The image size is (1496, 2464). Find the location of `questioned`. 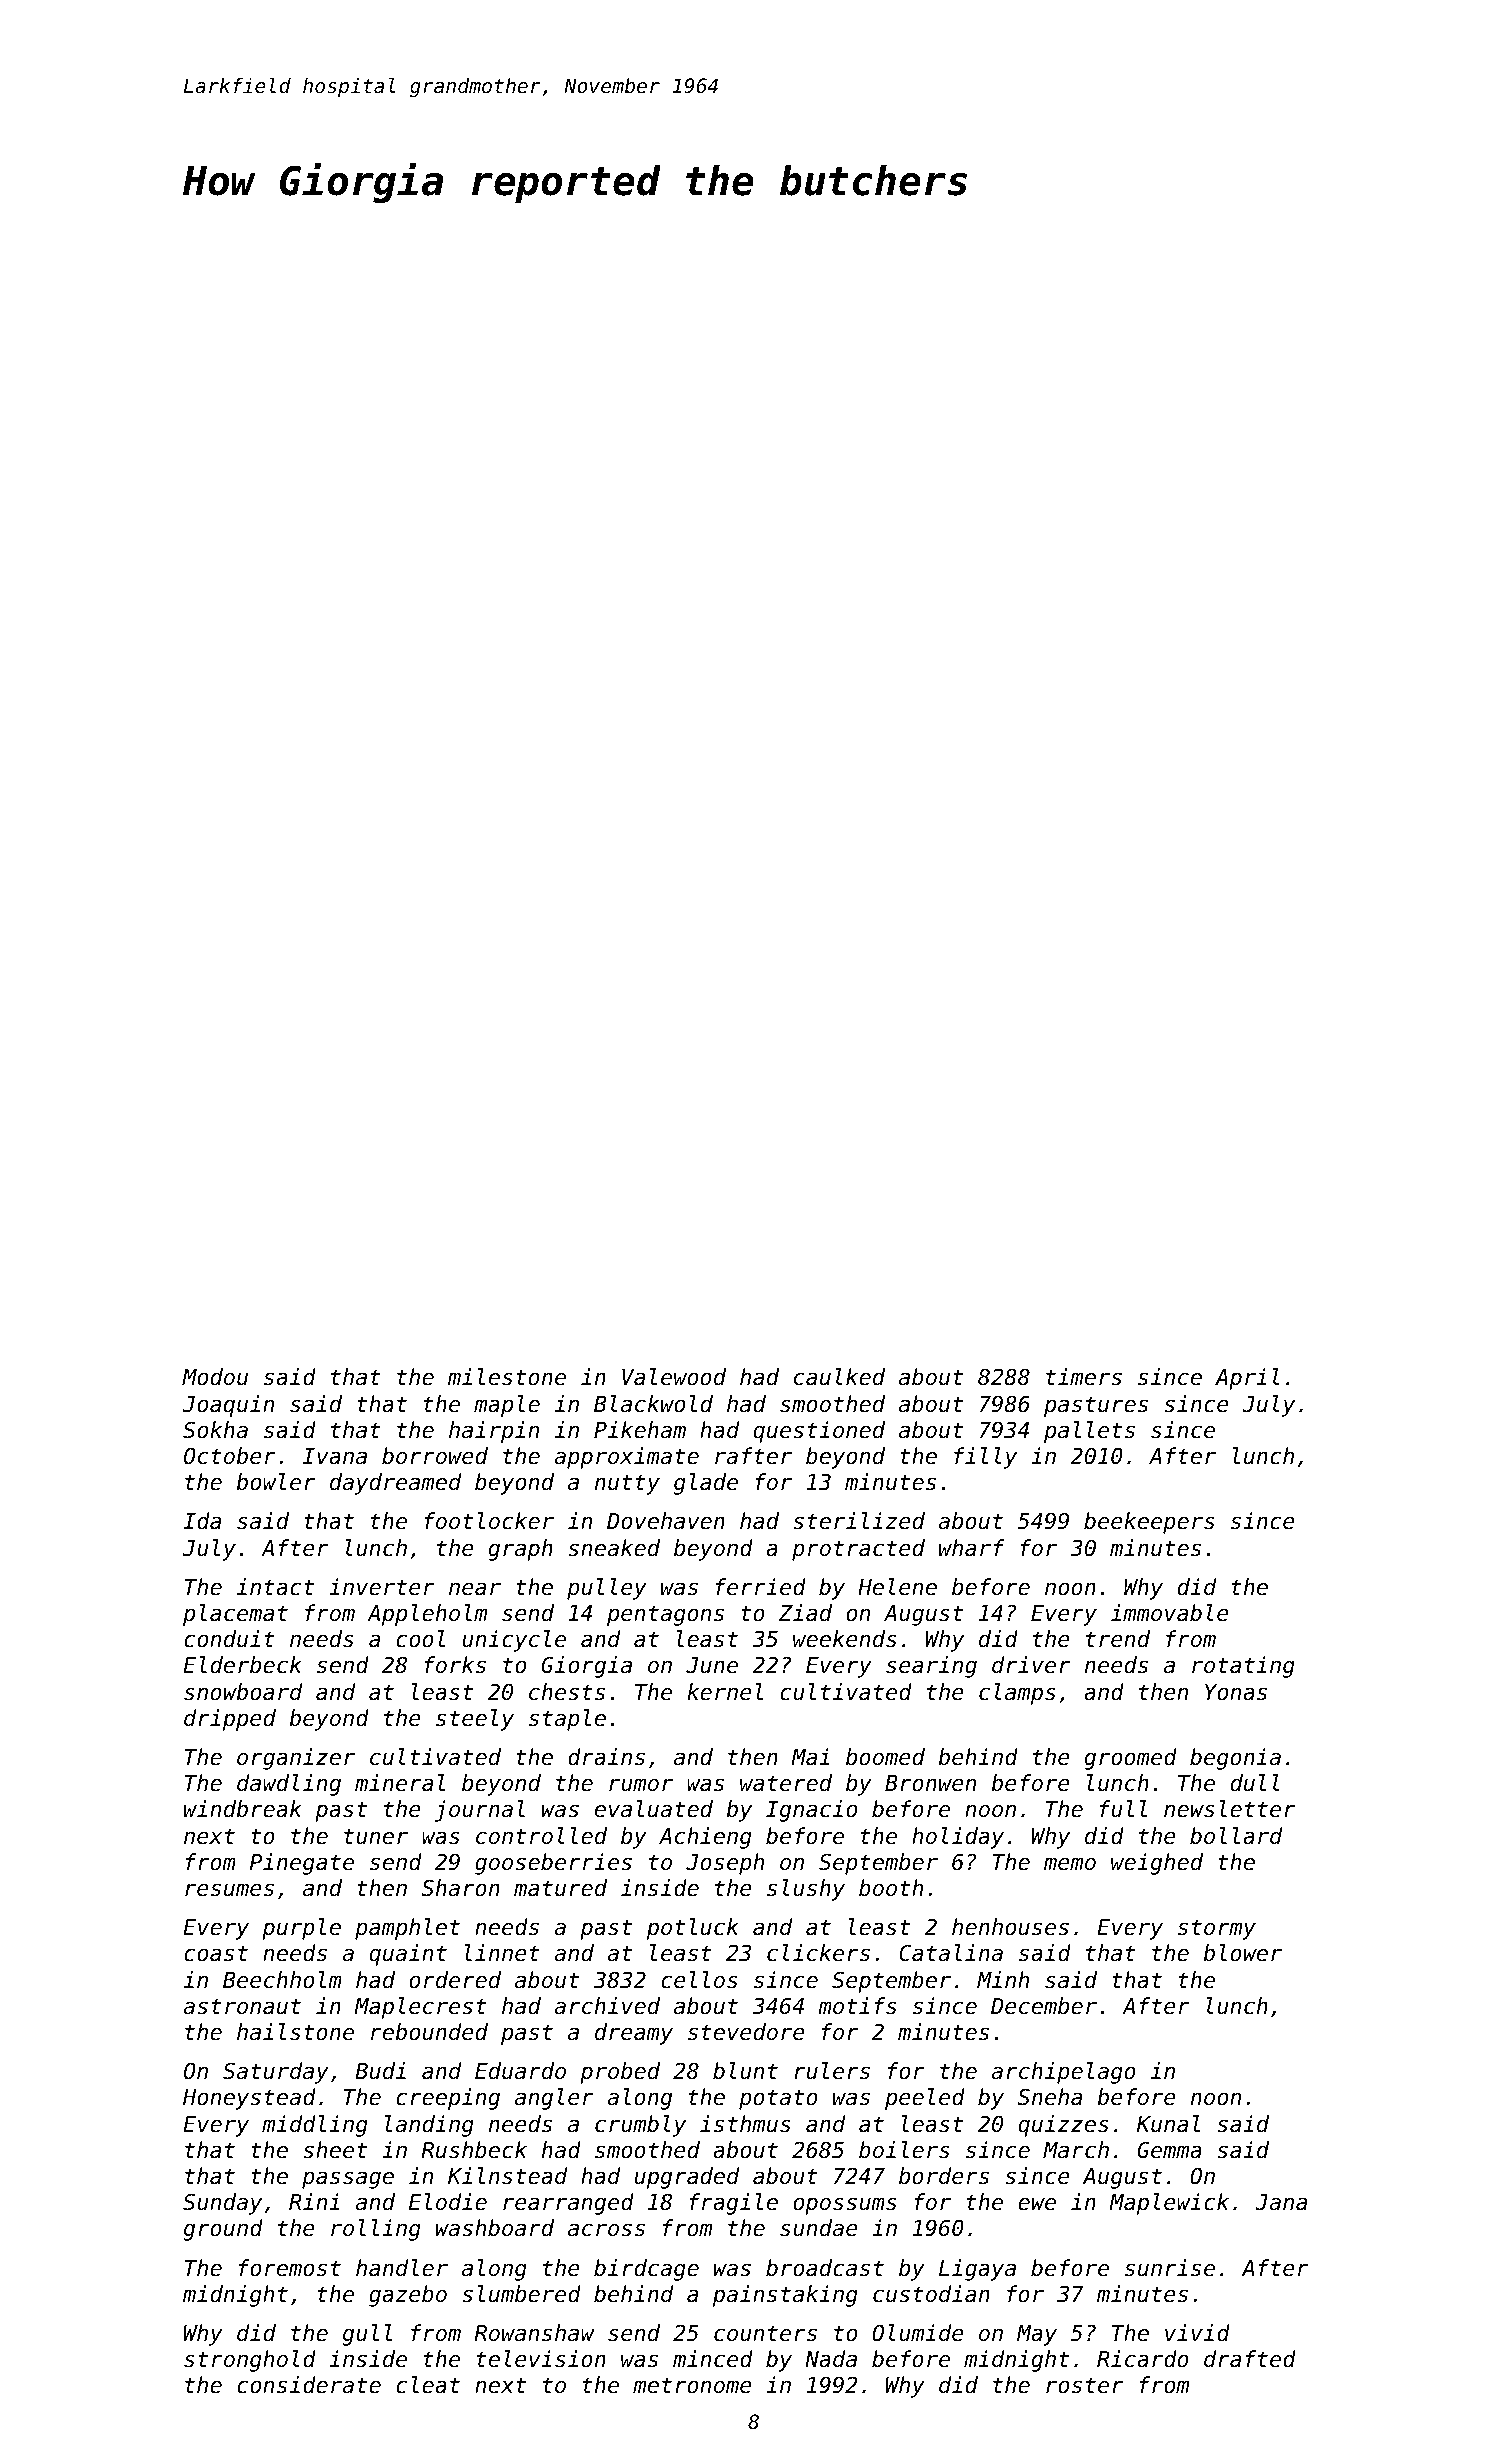

questioned is located at coordinates (819, 1432).
